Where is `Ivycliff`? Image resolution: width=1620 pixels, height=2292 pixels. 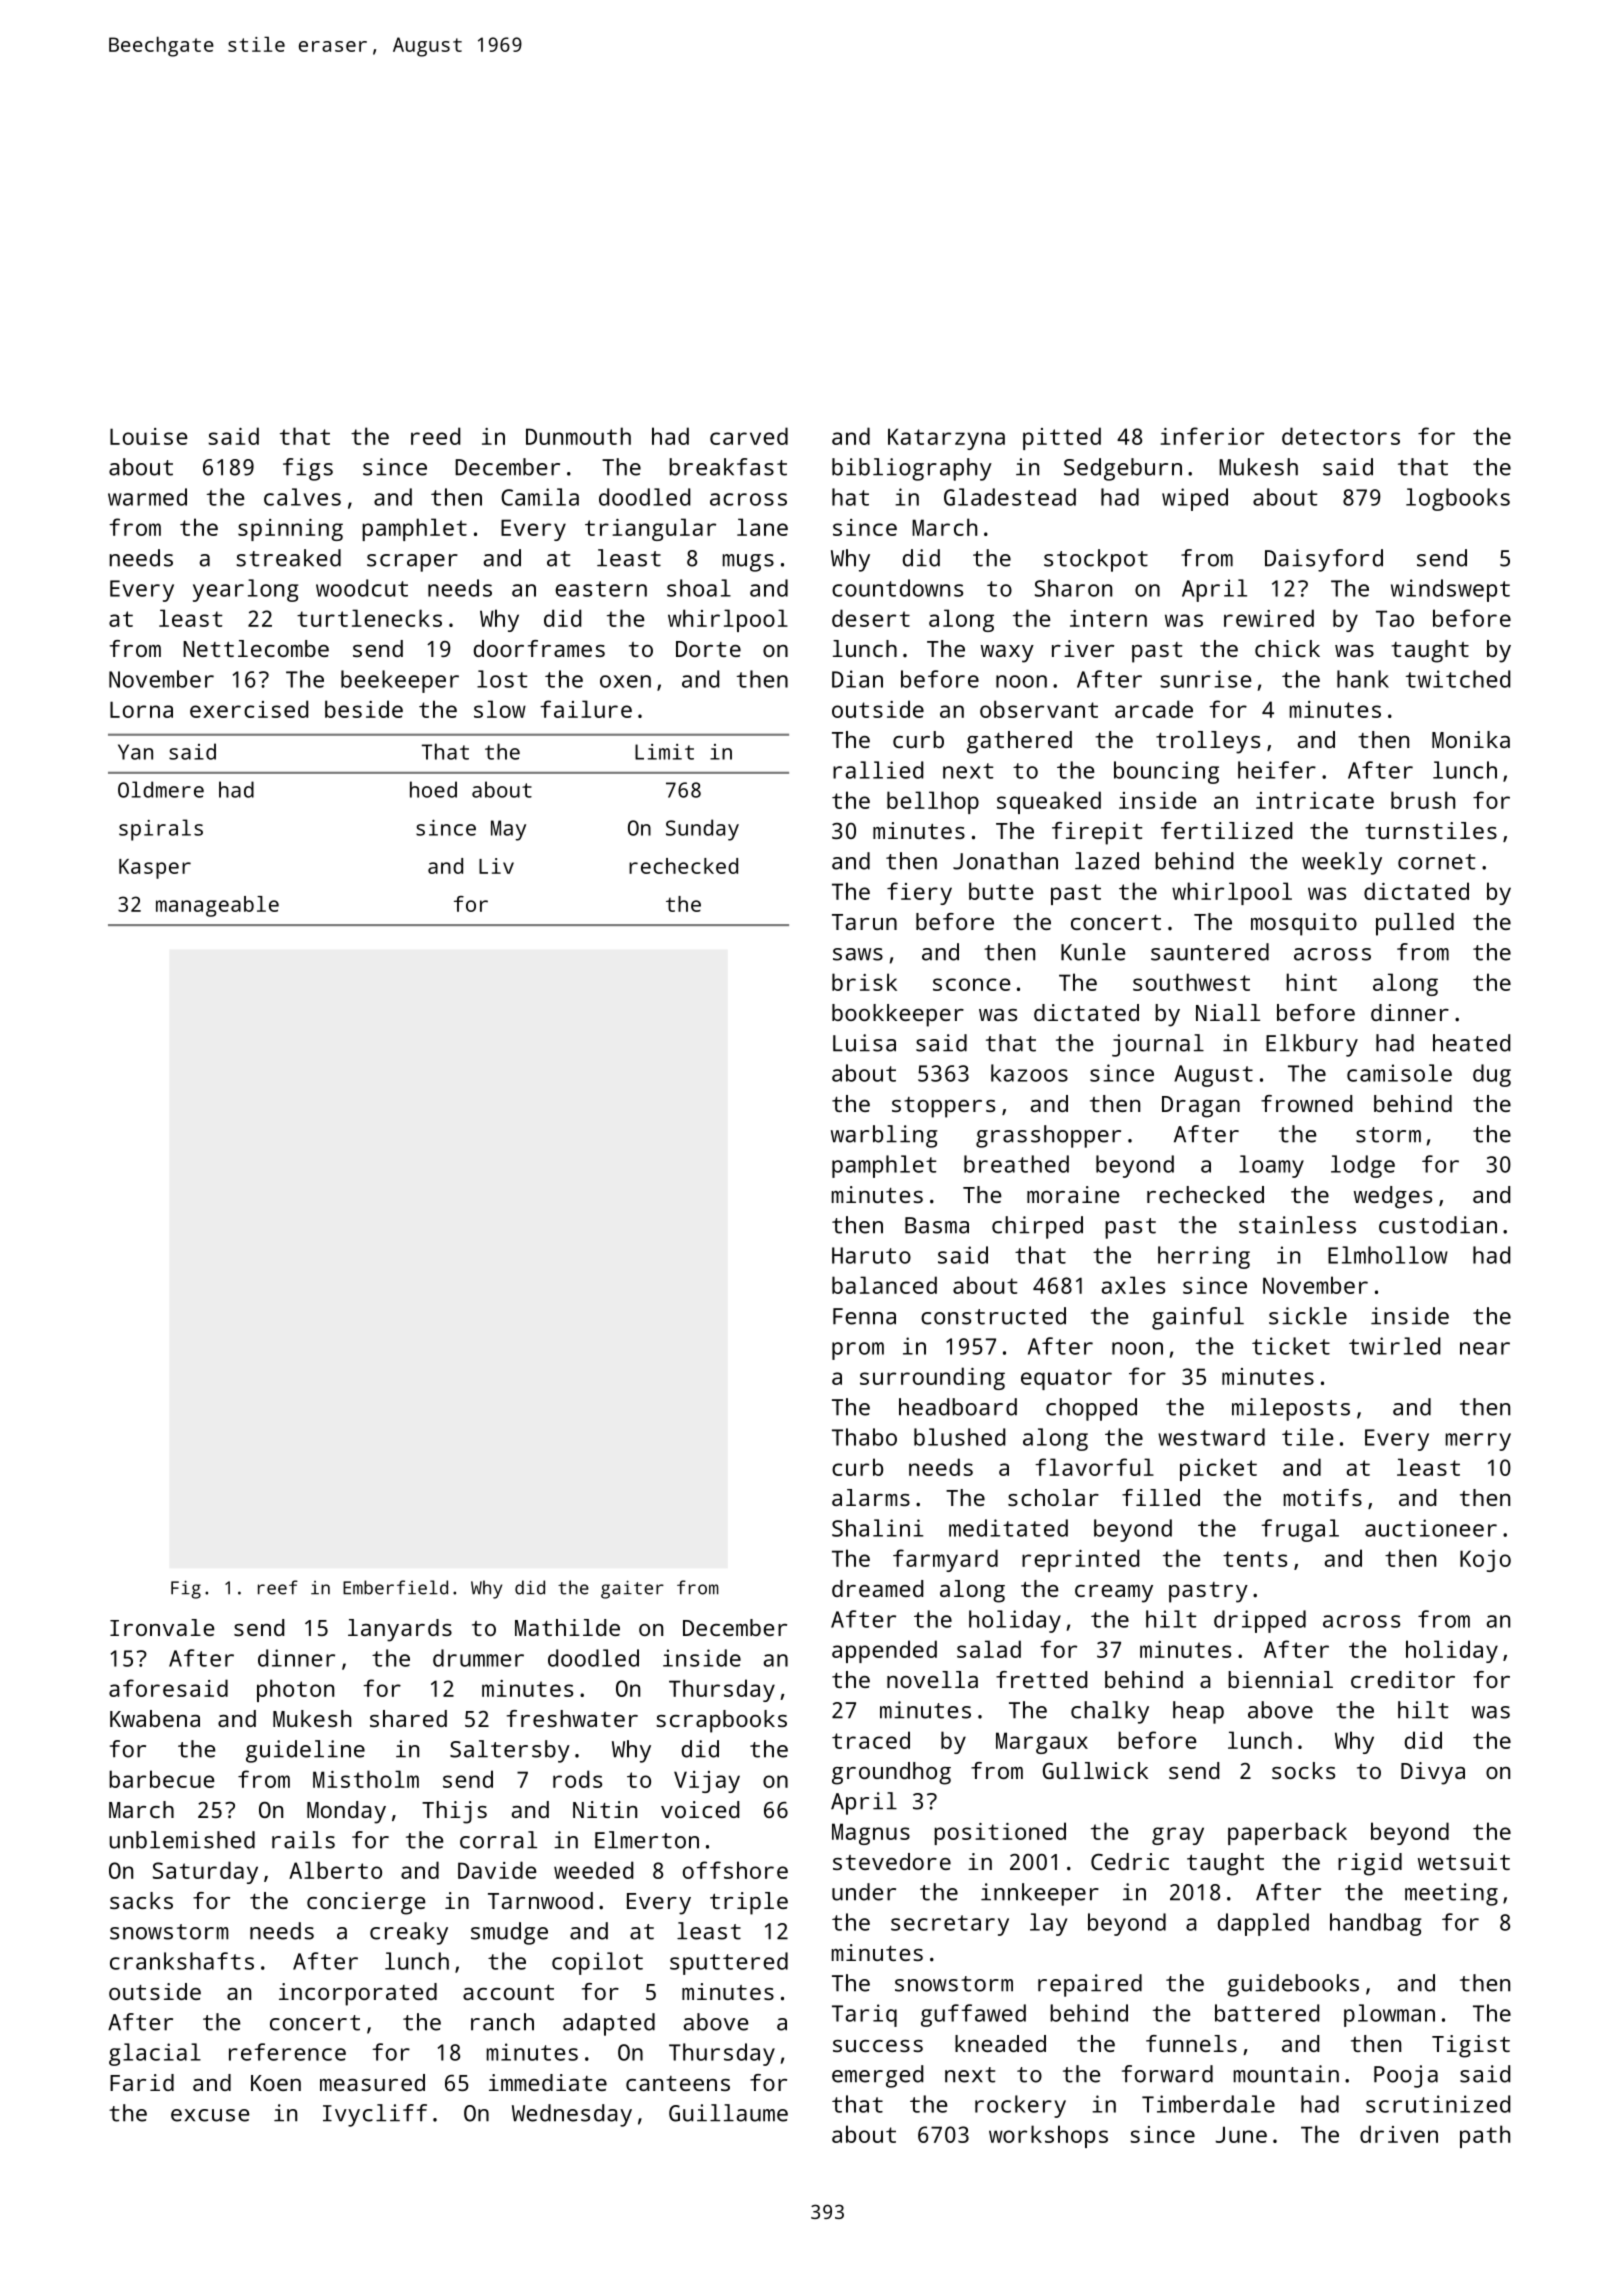 Ivycliff is located at coordinates (375, 2115).
